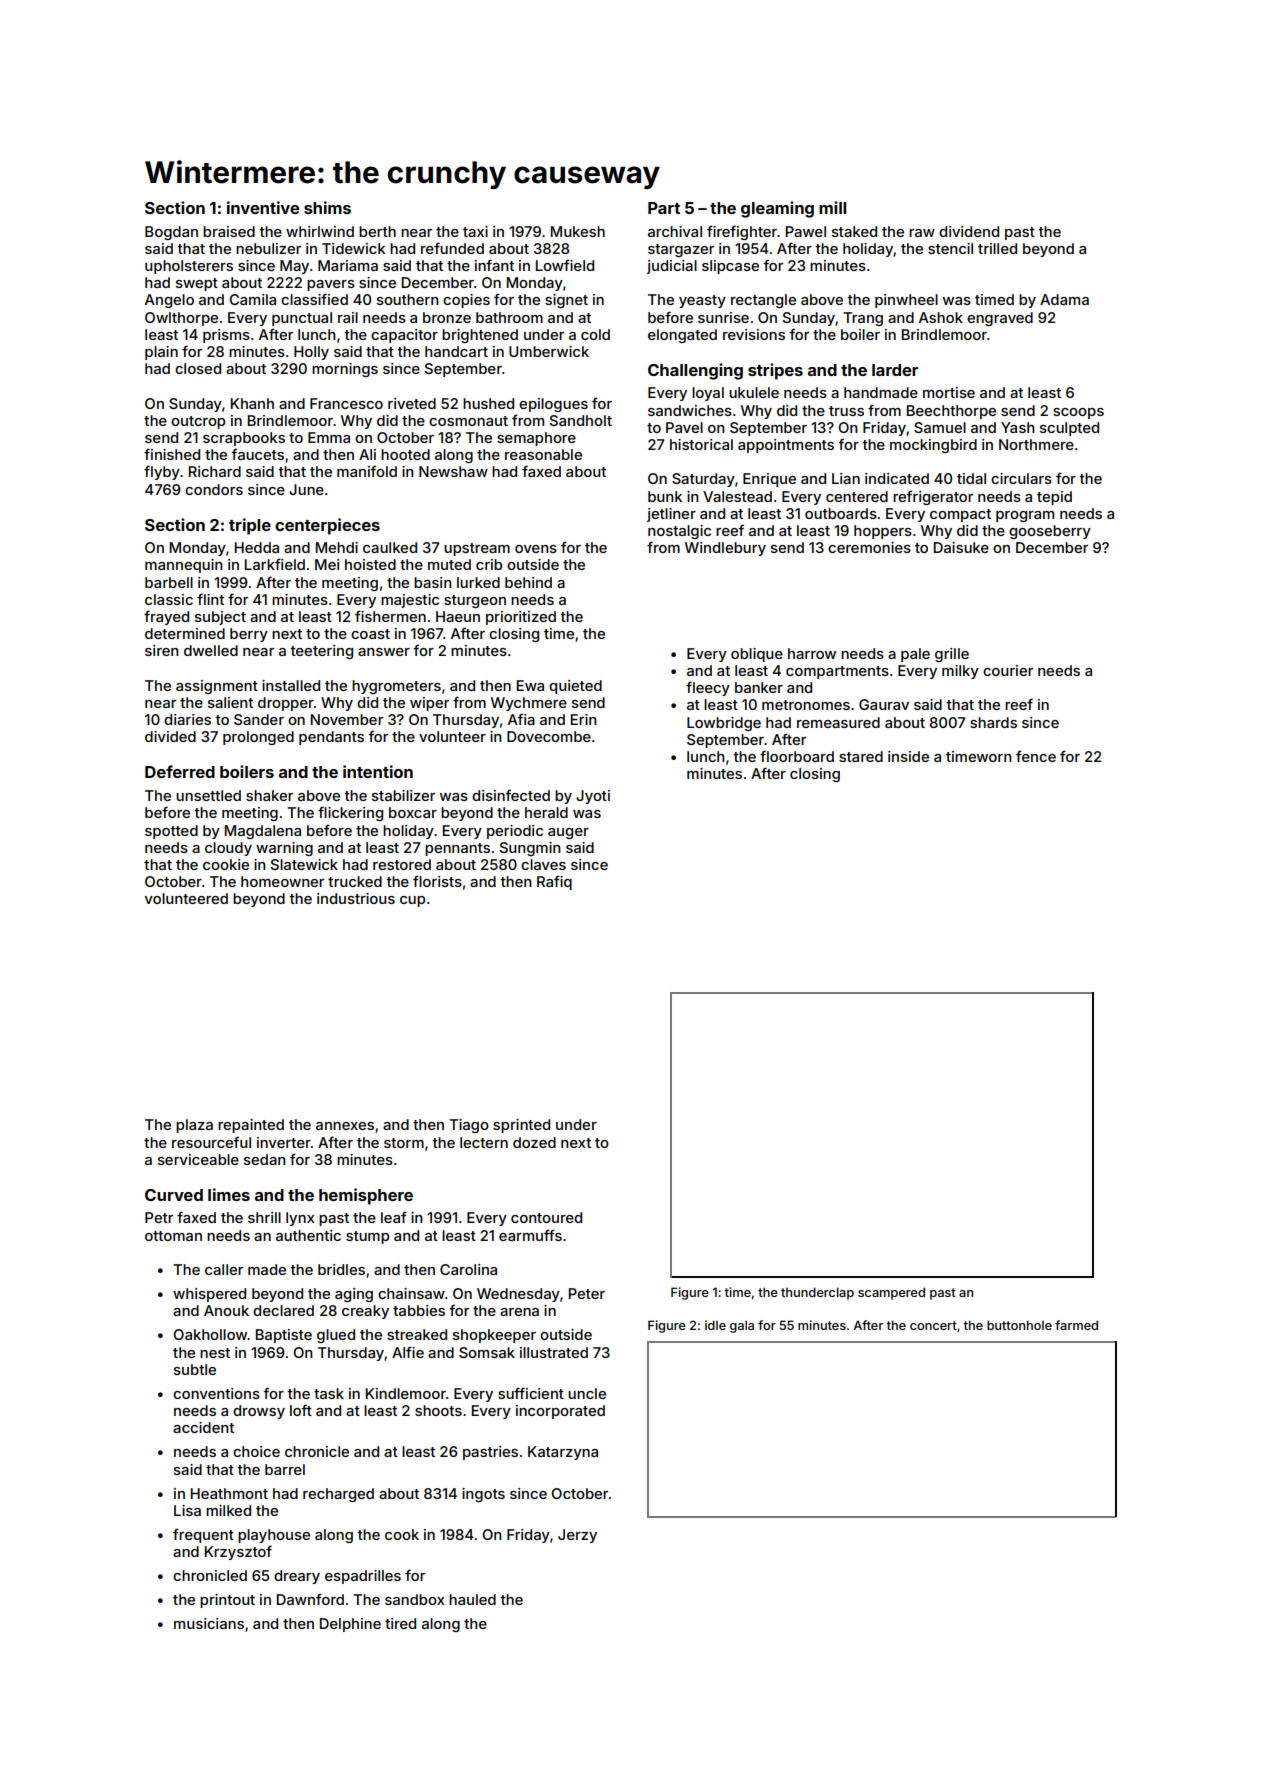 This screenshot has width=1261, height=1783. Describe the element at coordinates (997, 248) in the screenshot. I see `trilled` at that location.
